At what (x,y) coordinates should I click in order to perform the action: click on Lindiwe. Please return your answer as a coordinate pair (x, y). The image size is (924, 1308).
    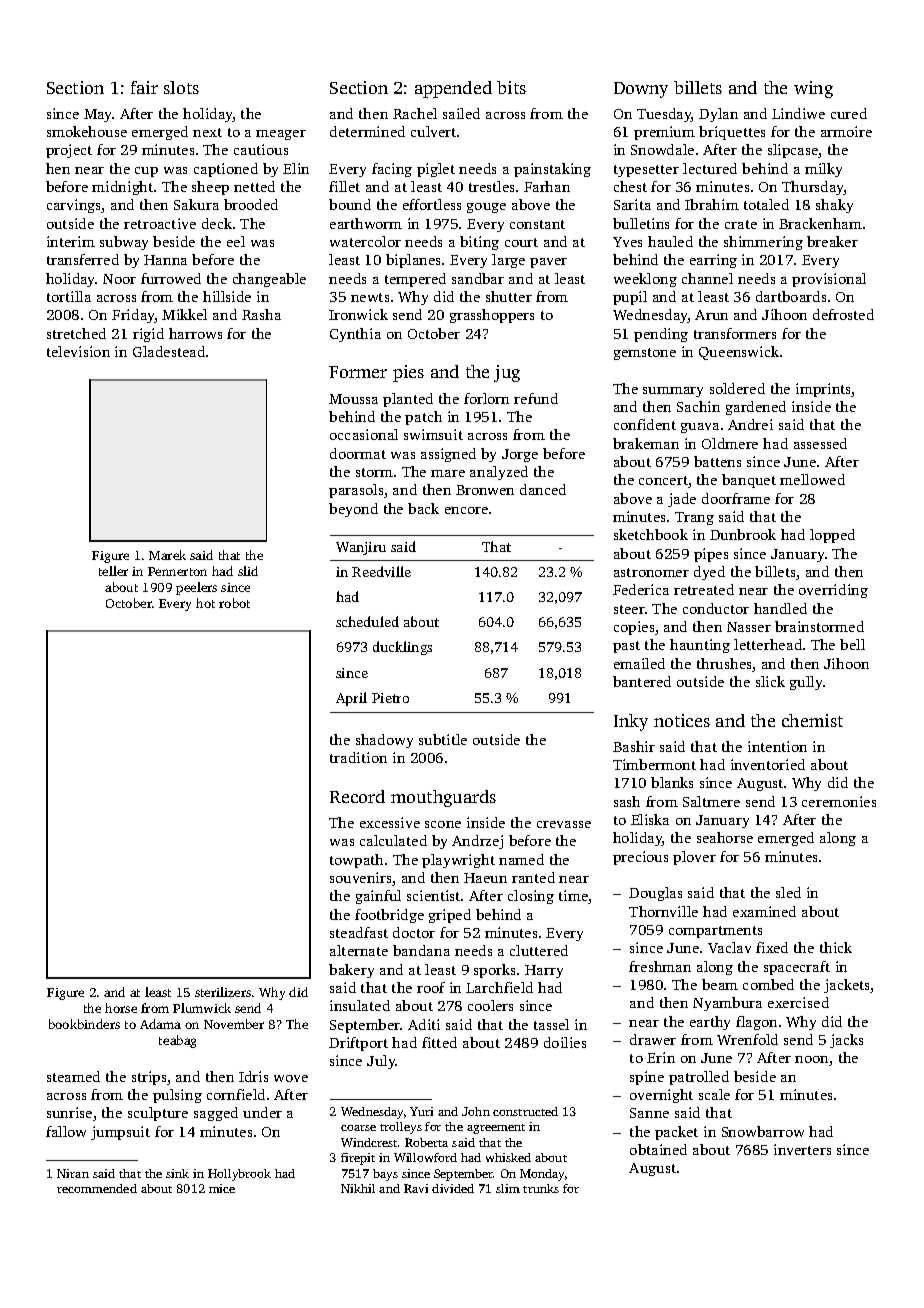
    Looking at the image, I should click on (798, 113).
